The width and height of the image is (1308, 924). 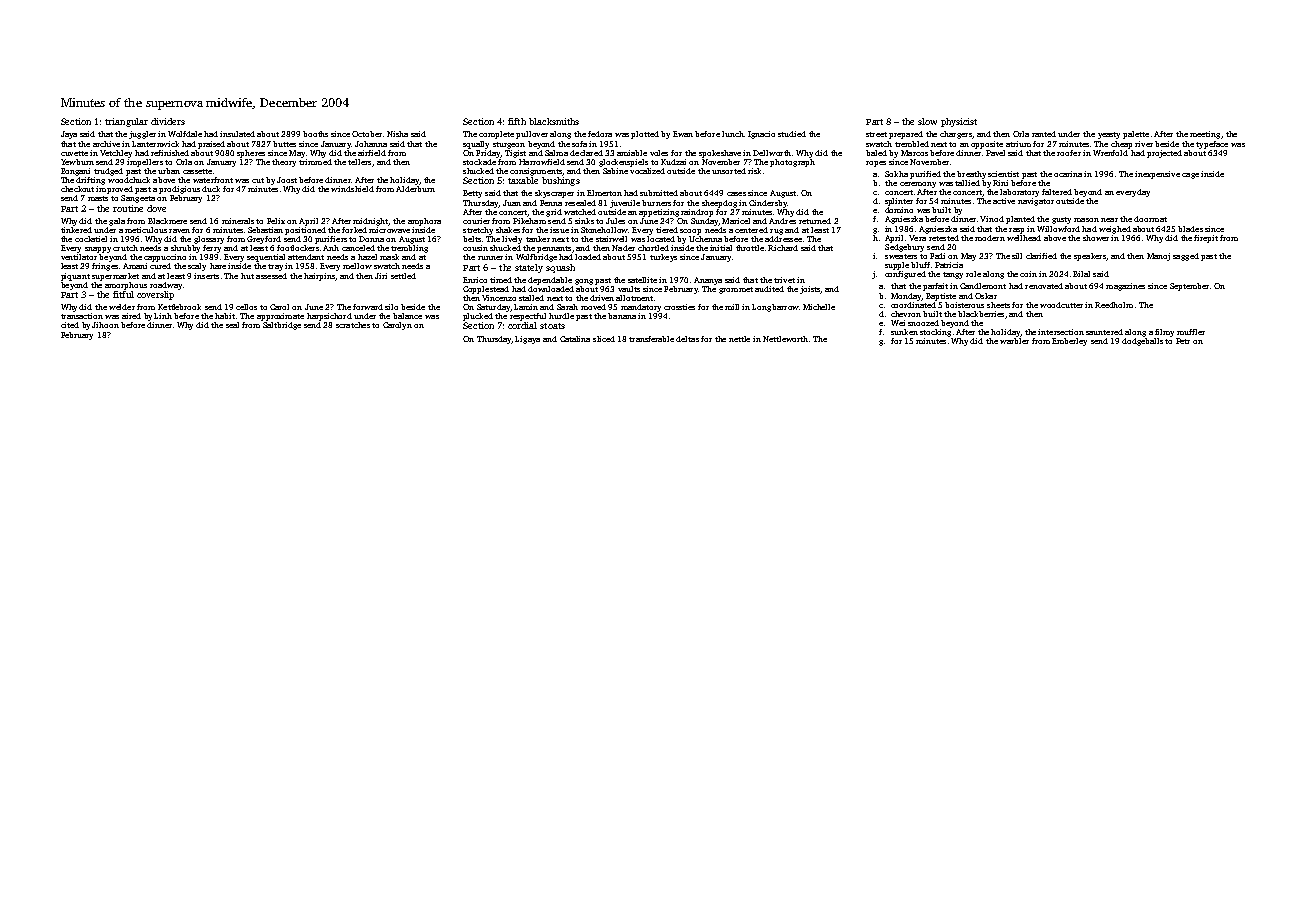 What do you see at coordinates (720, 154) in the image?
I see `spokeshave` at bounding box center [720, 154].
